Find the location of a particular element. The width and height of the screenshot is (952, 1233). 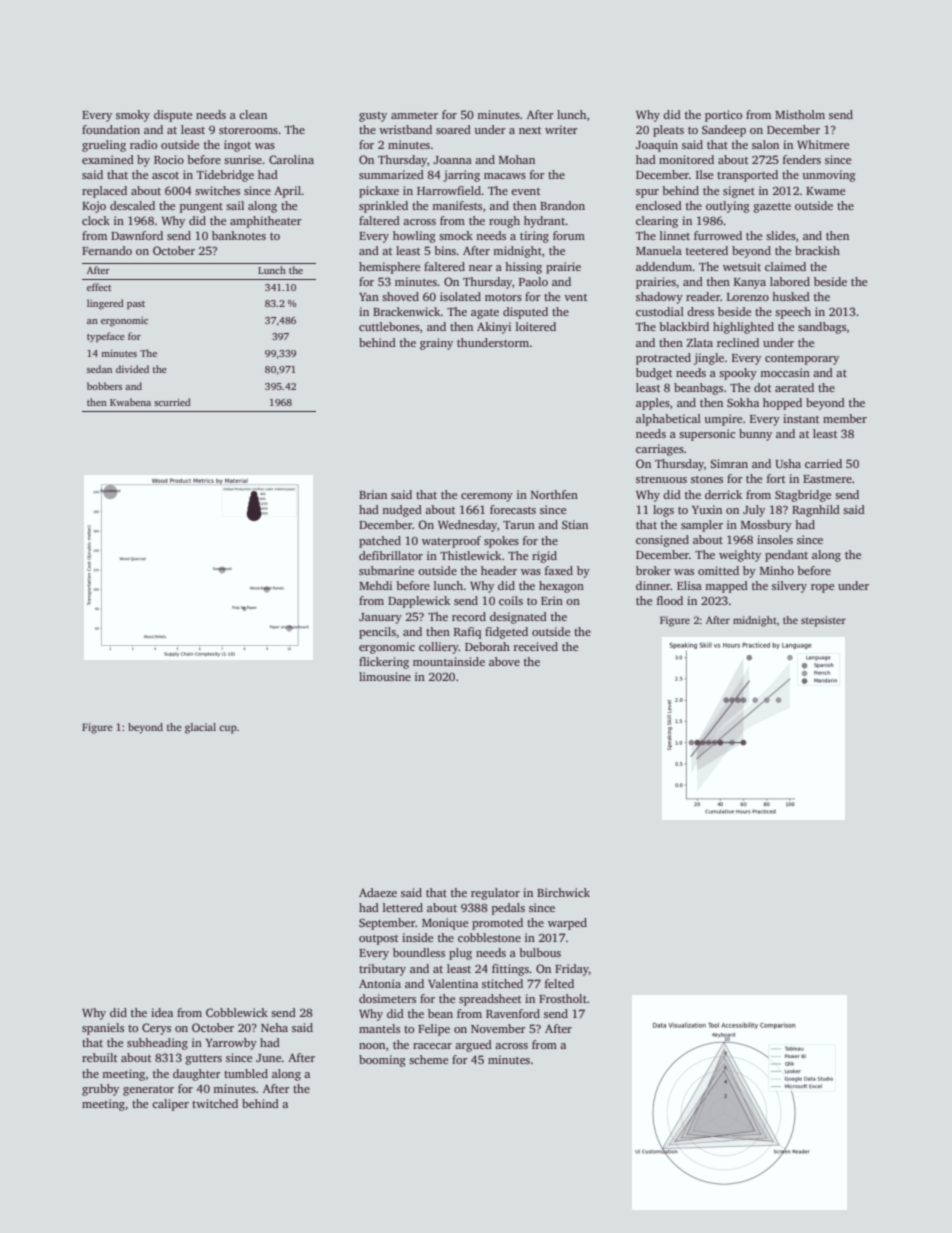

scurried is located at coordinates (172, 402).
